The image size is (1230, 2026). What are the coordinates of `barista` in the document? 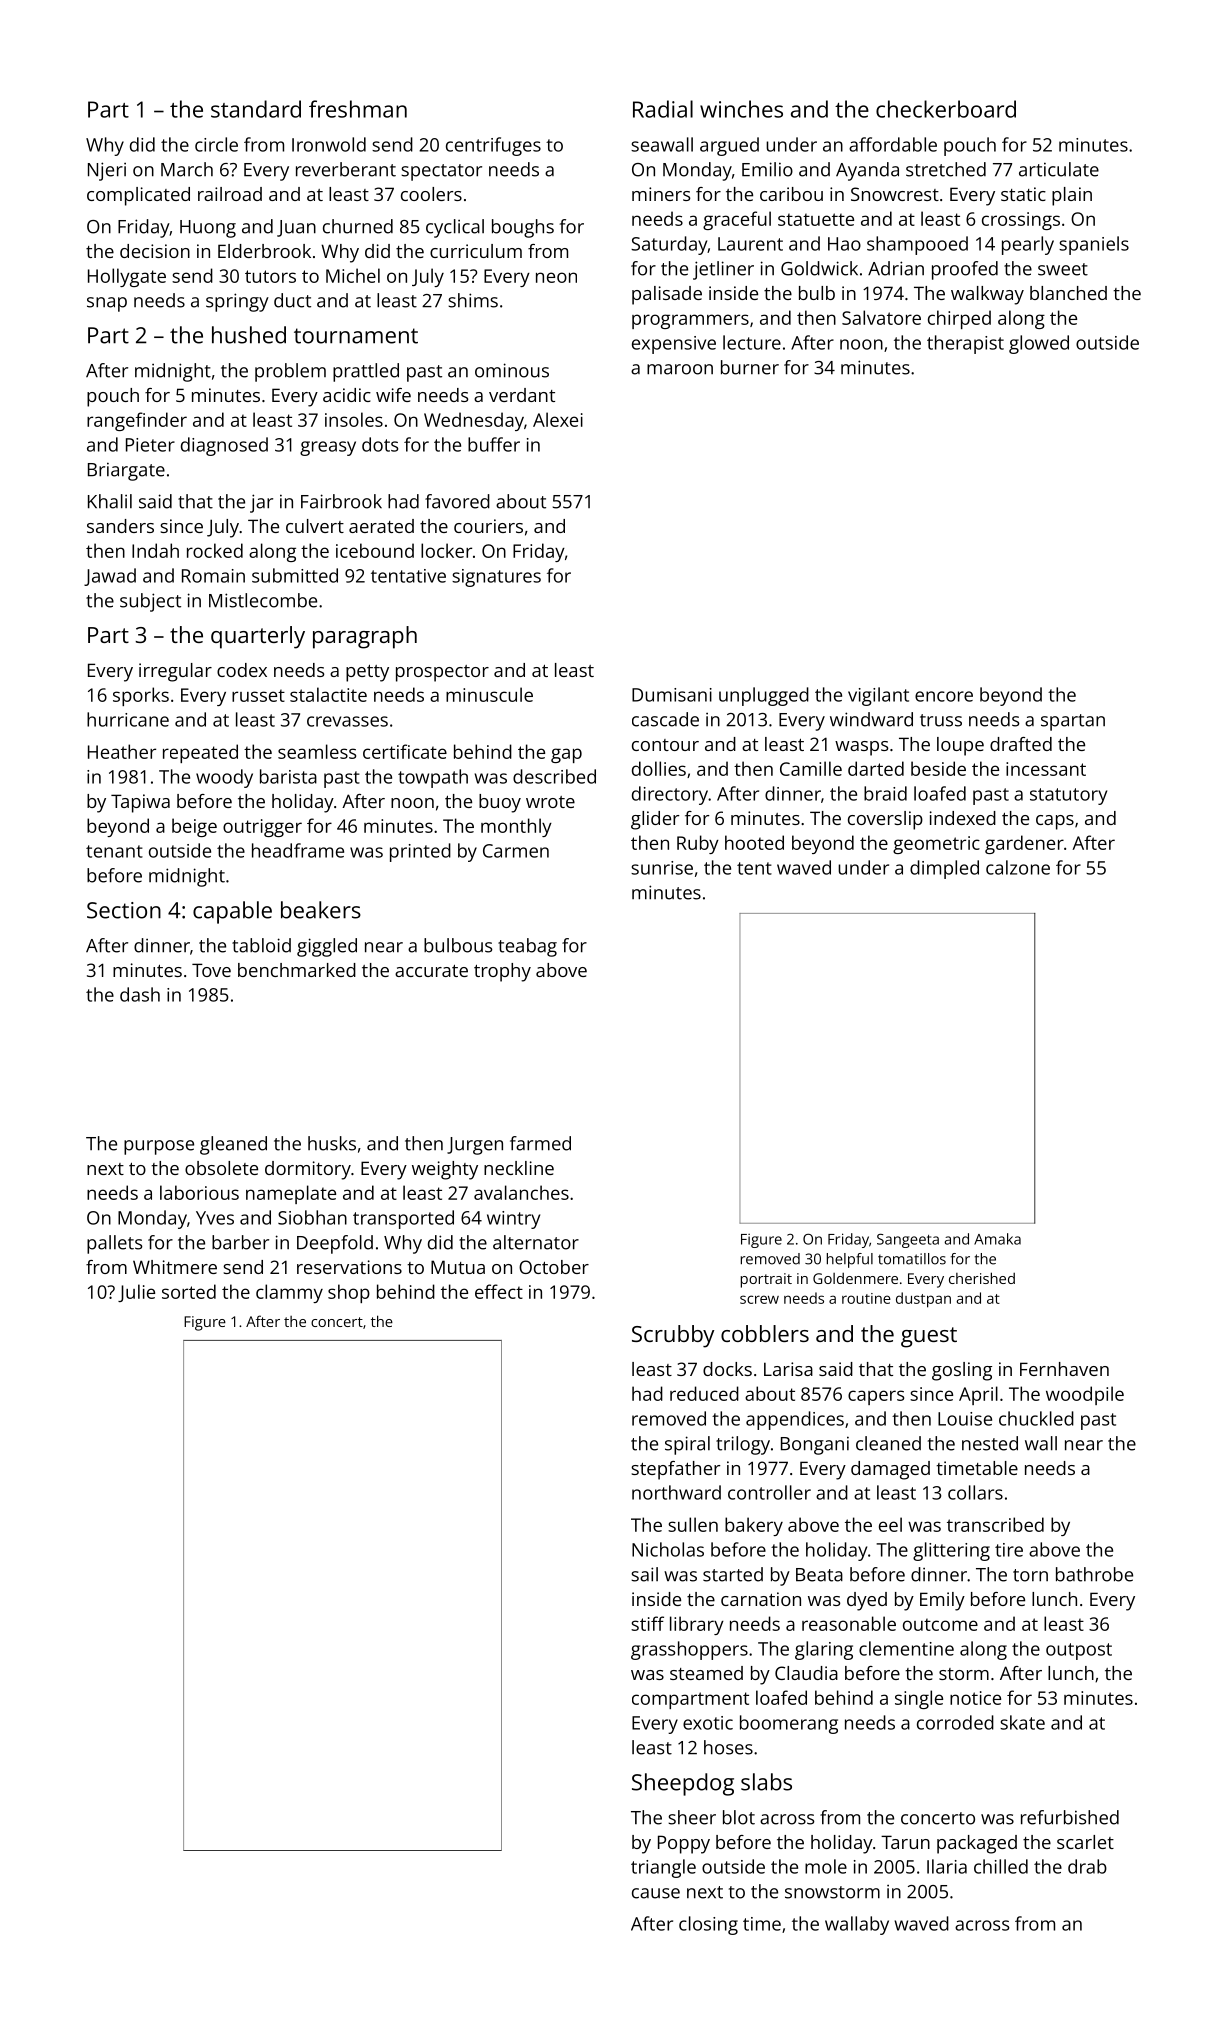 It's located at (288, 776).
